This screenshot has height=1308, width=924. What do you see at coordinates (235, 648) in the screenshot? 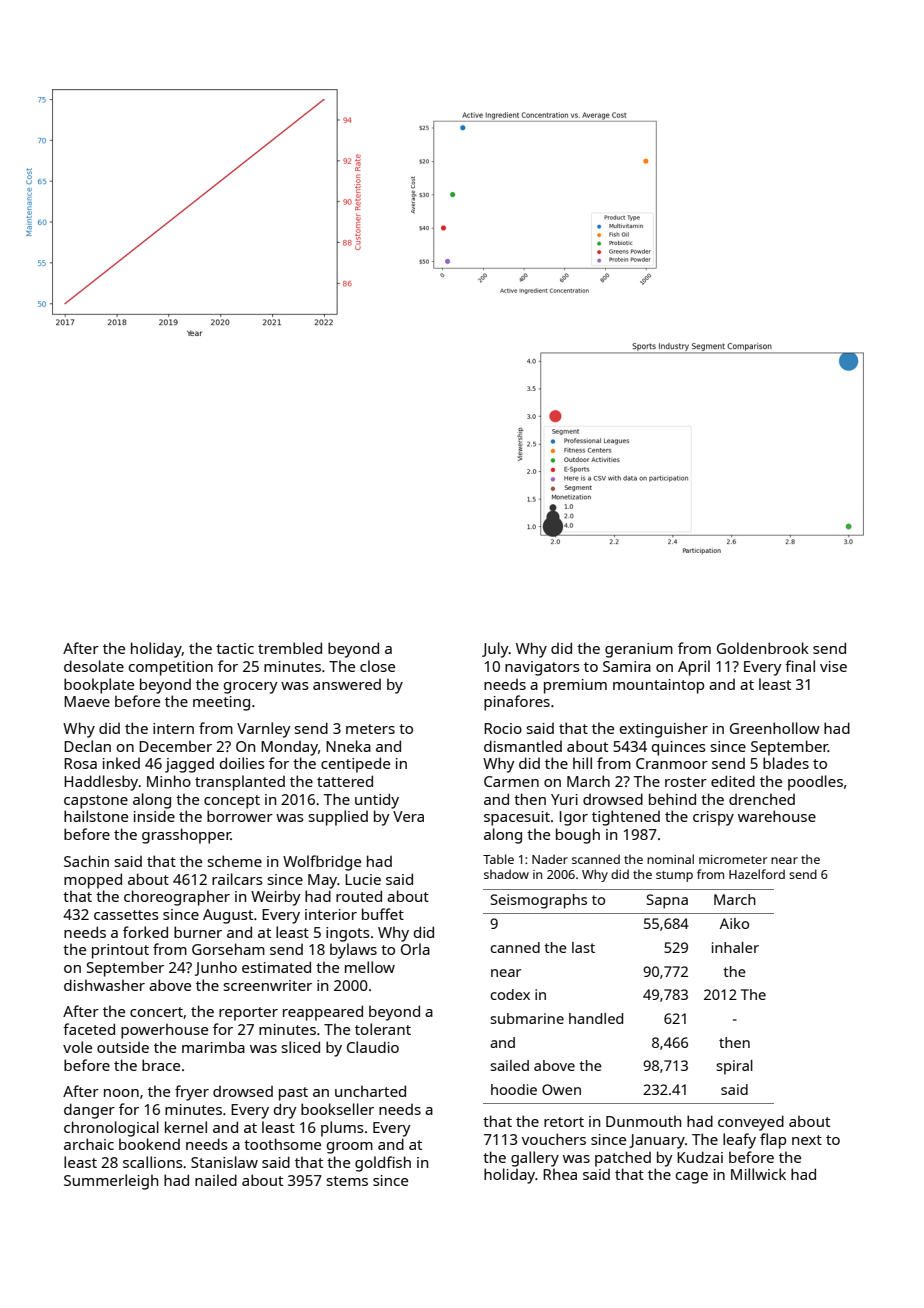
I see `tactic` at bounding box center [235, 648].
